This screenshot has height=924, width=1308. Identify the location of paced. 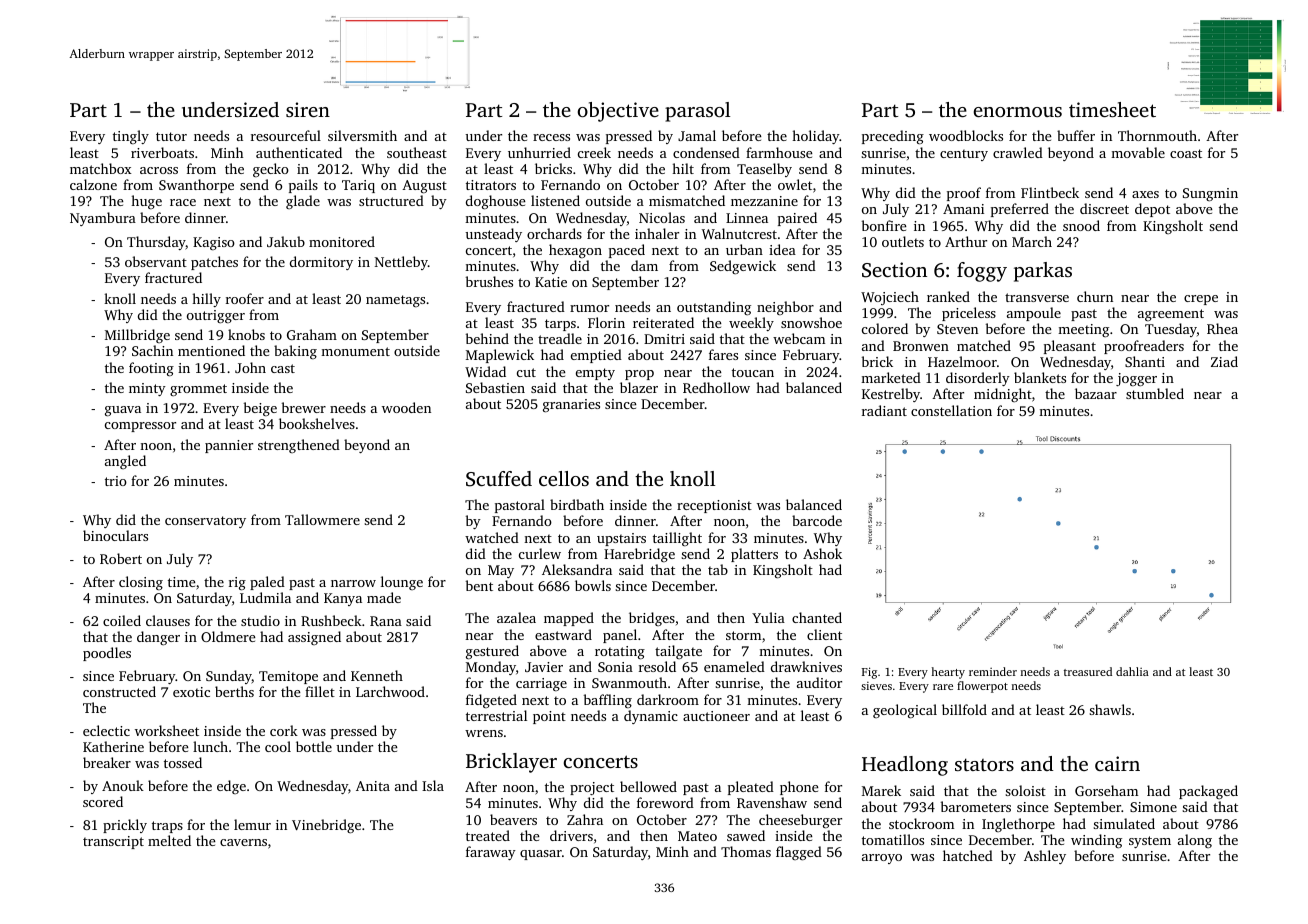
(627, 251).
